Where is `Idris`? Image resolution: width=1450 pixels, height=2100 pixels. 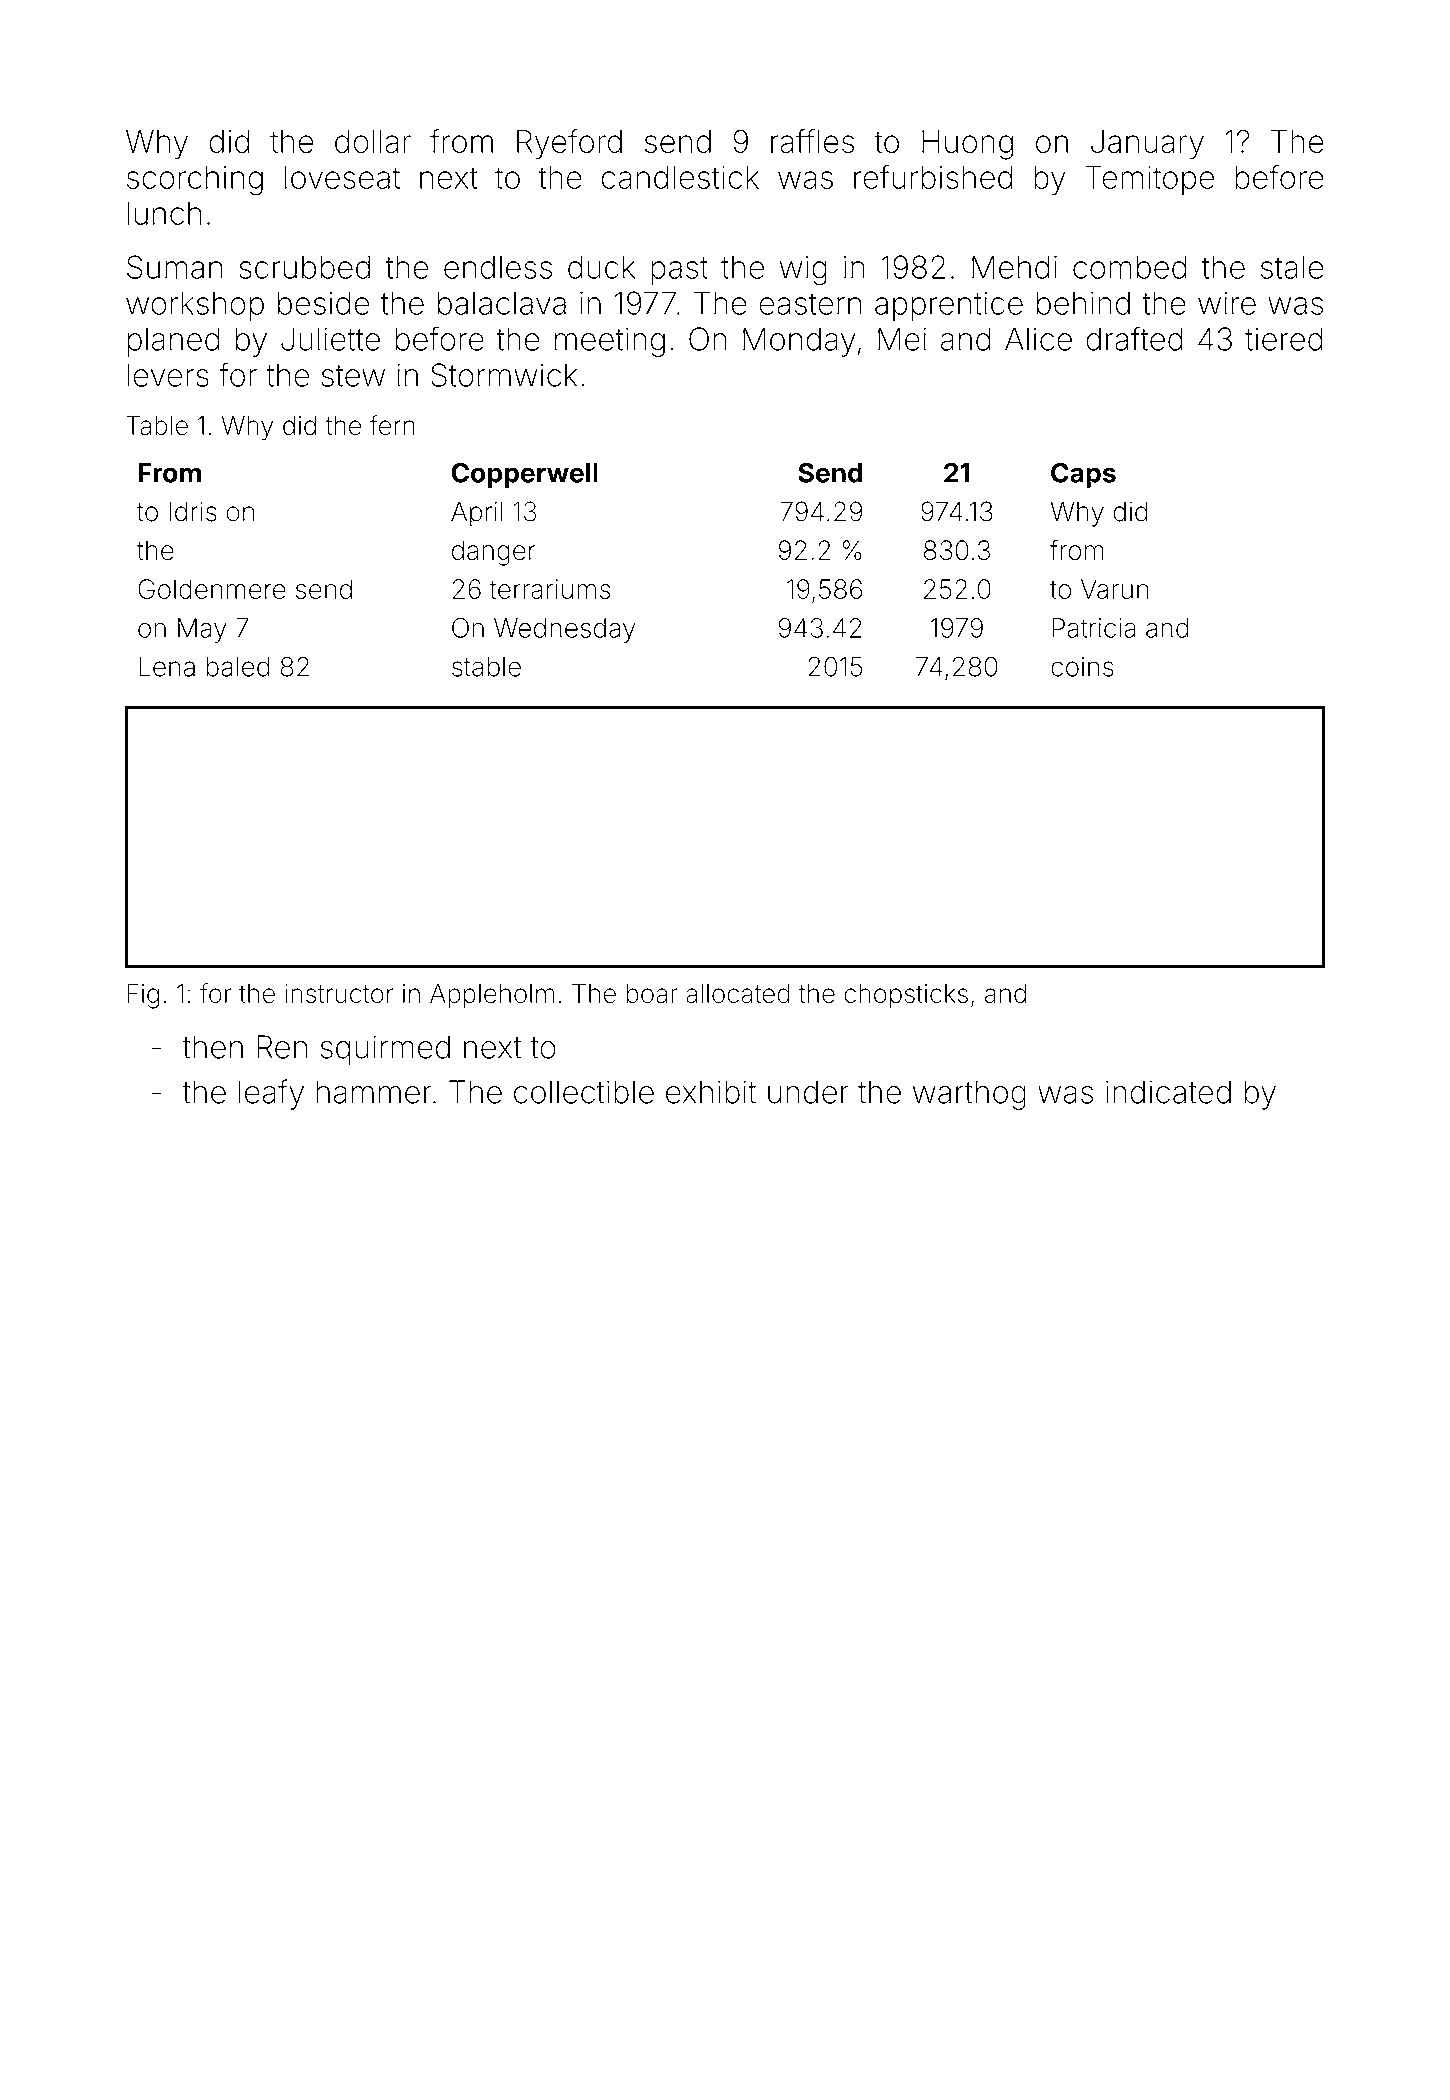 Idris is located at coordinates (193, 512).
